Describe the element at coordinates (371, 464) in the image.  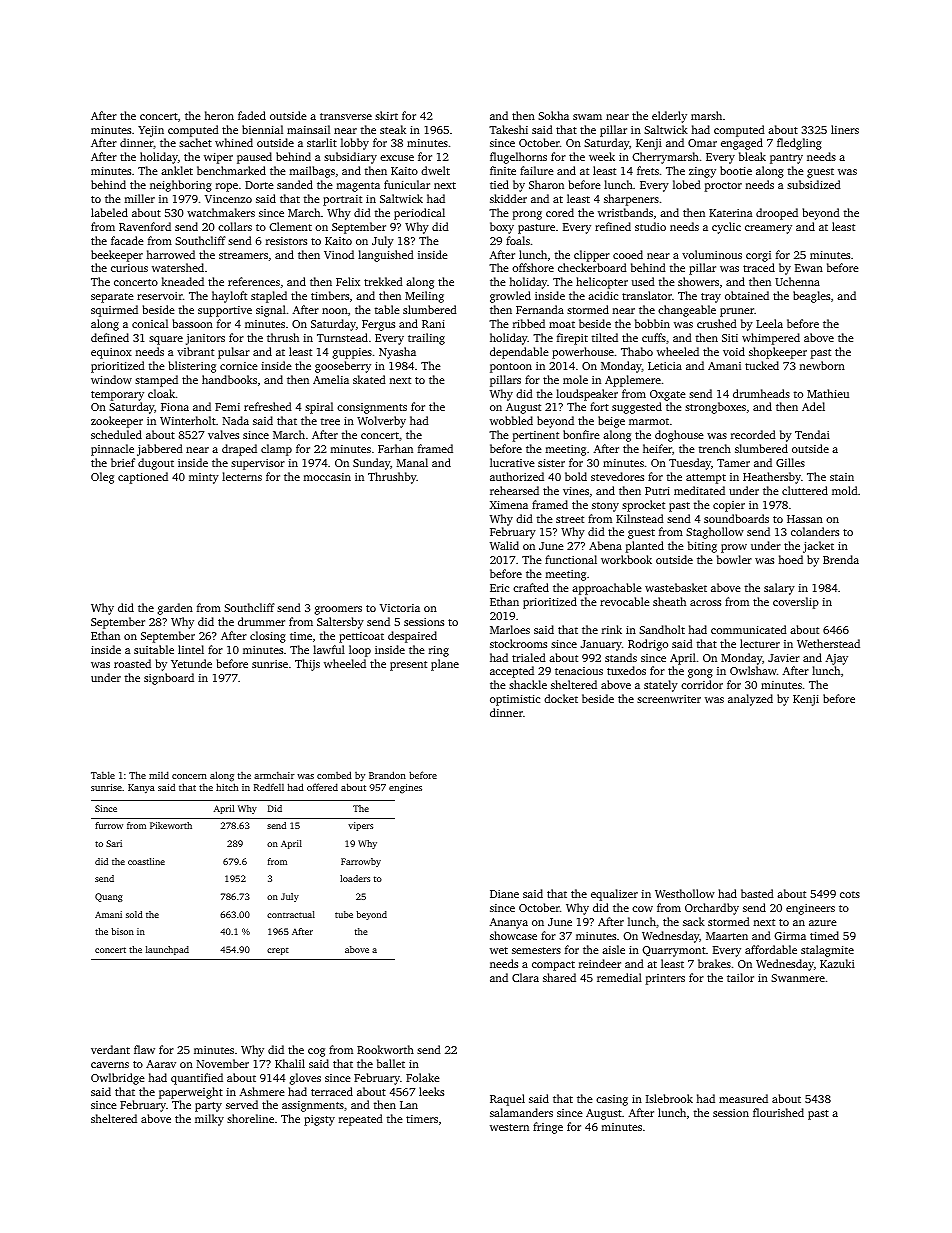
I see `Sunday` at that location.
